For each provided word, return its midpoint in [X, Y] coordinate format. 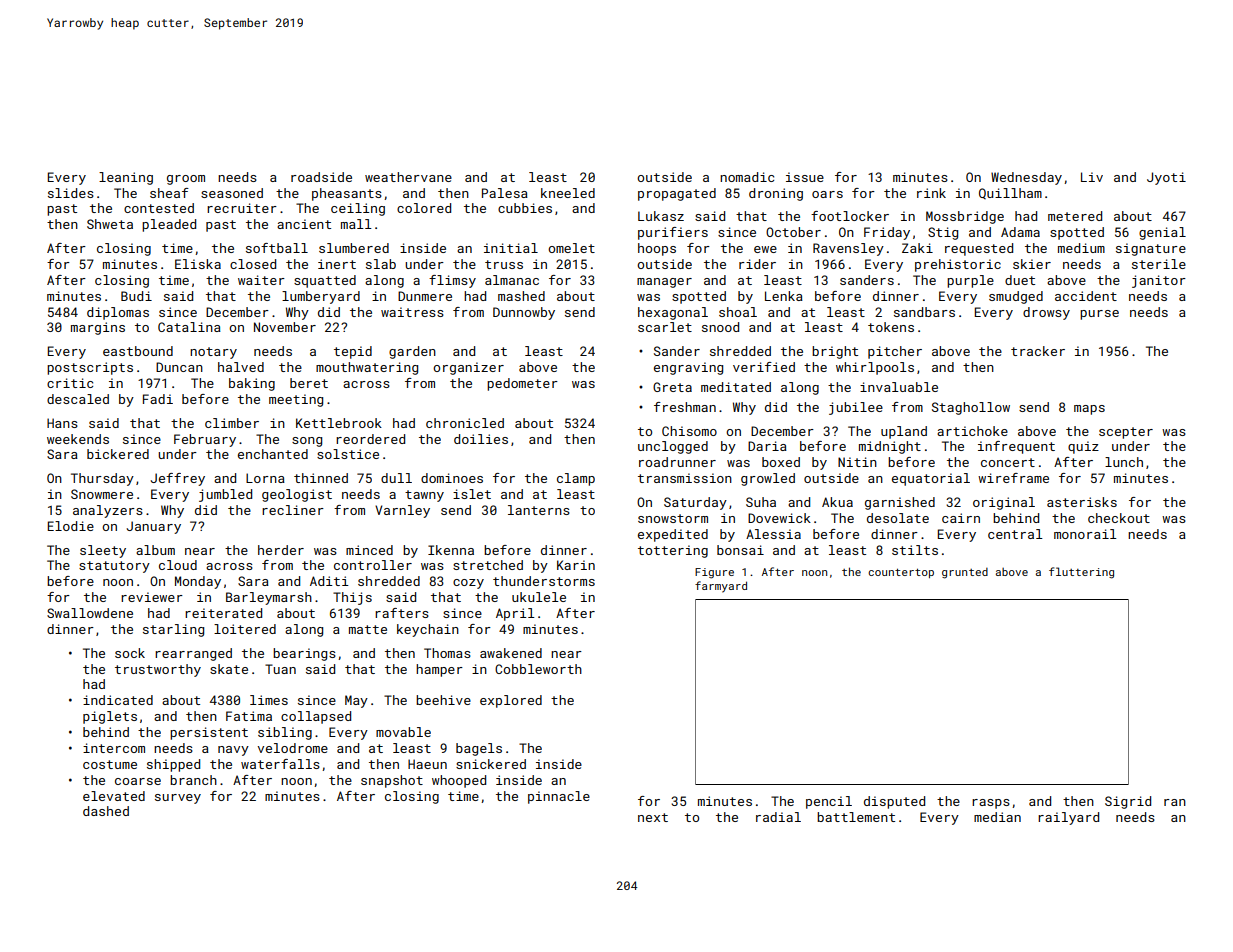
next [653, 817]
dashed [106, 811]
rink [931, 193]
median [997, 817]
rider [757, 264]
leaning [126, 178]
